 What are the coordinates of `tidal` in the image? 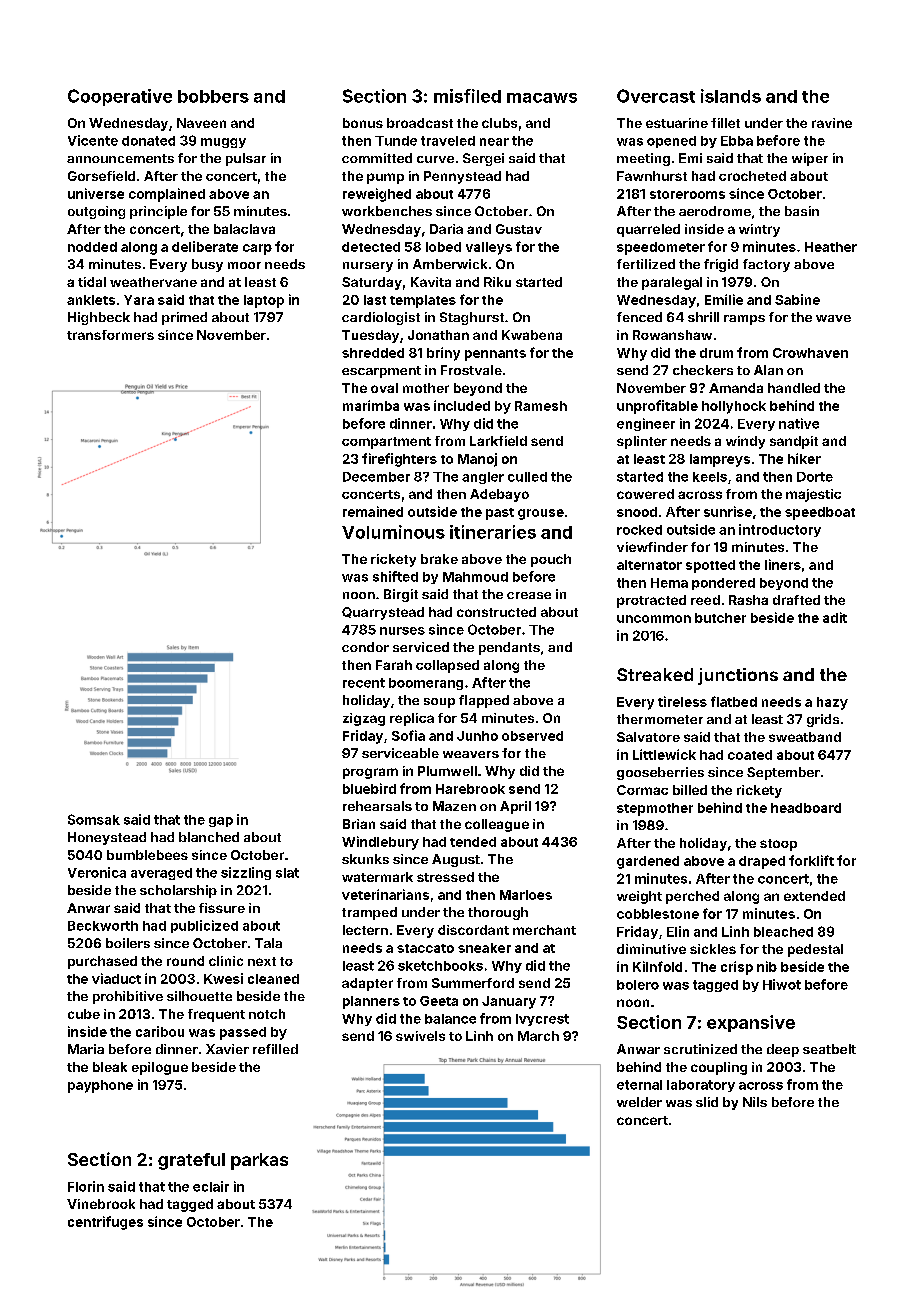 It's located at (92, 282).
